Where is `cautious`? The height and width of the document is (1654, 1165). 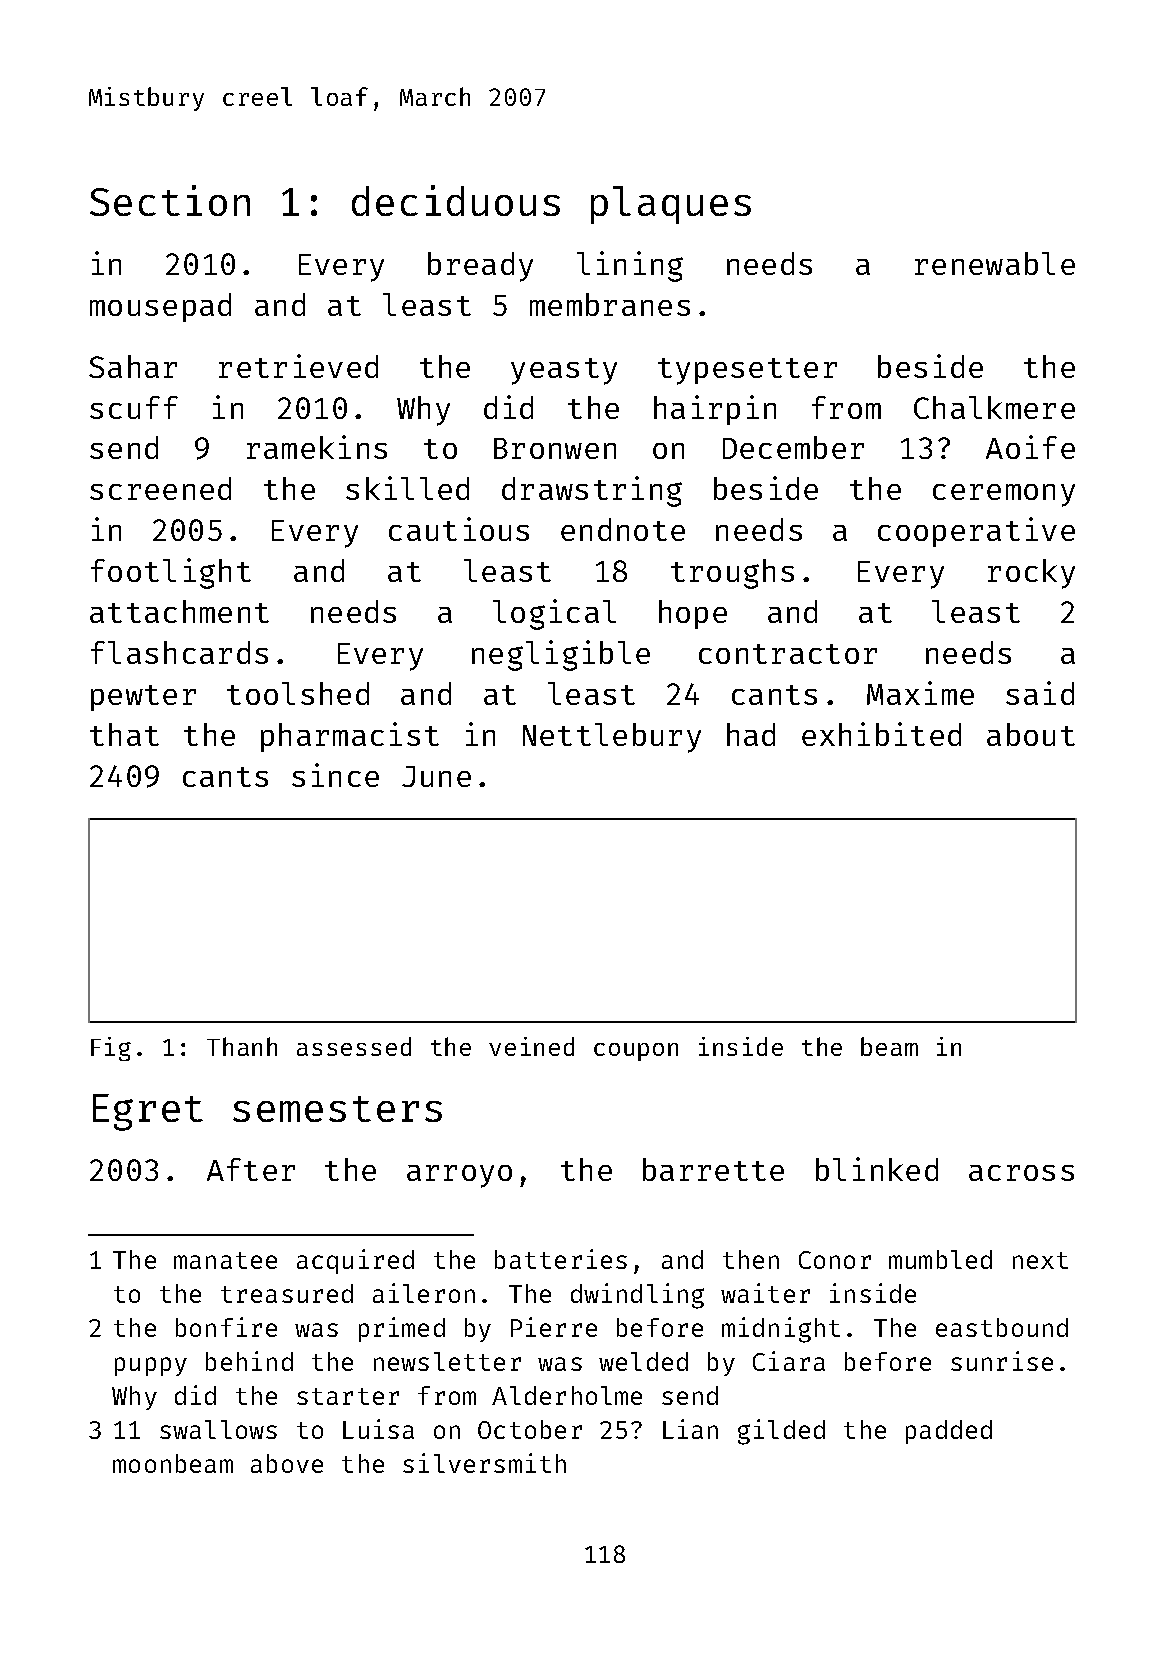
cautious is located at coordinates (459, 529).
